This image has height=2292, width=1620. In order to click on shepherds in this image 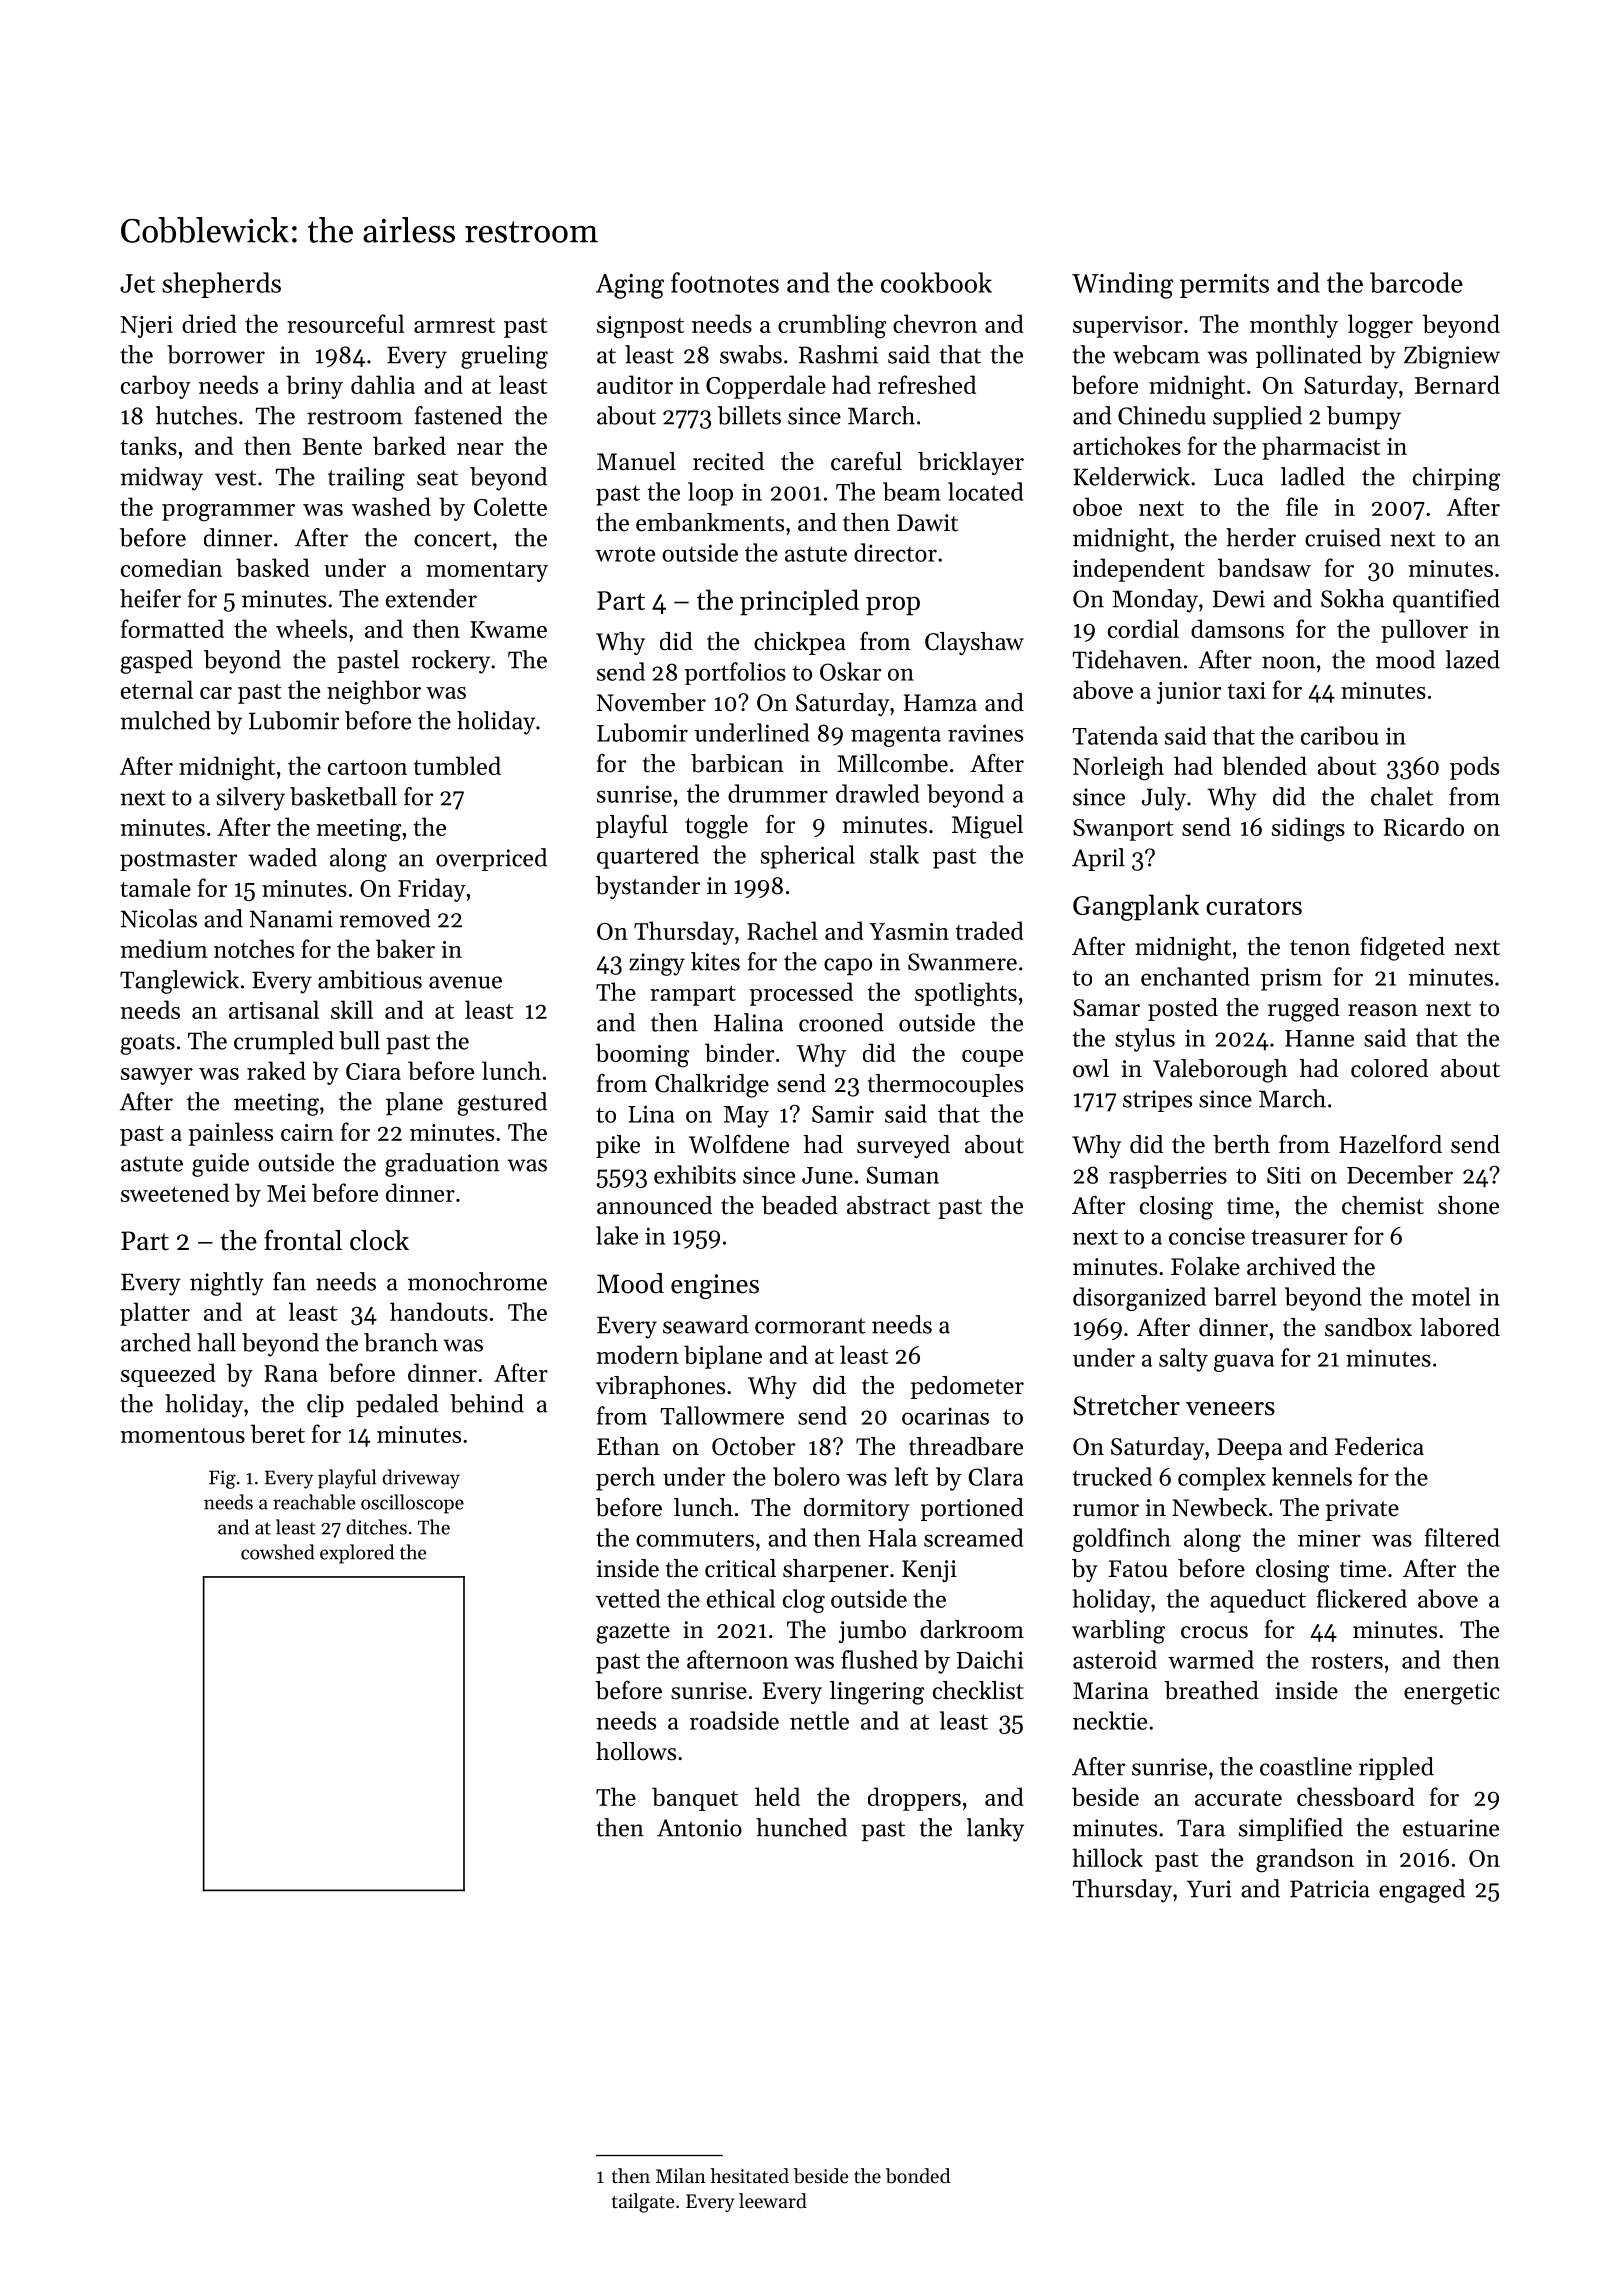, I will do `click(221, 285)`.
